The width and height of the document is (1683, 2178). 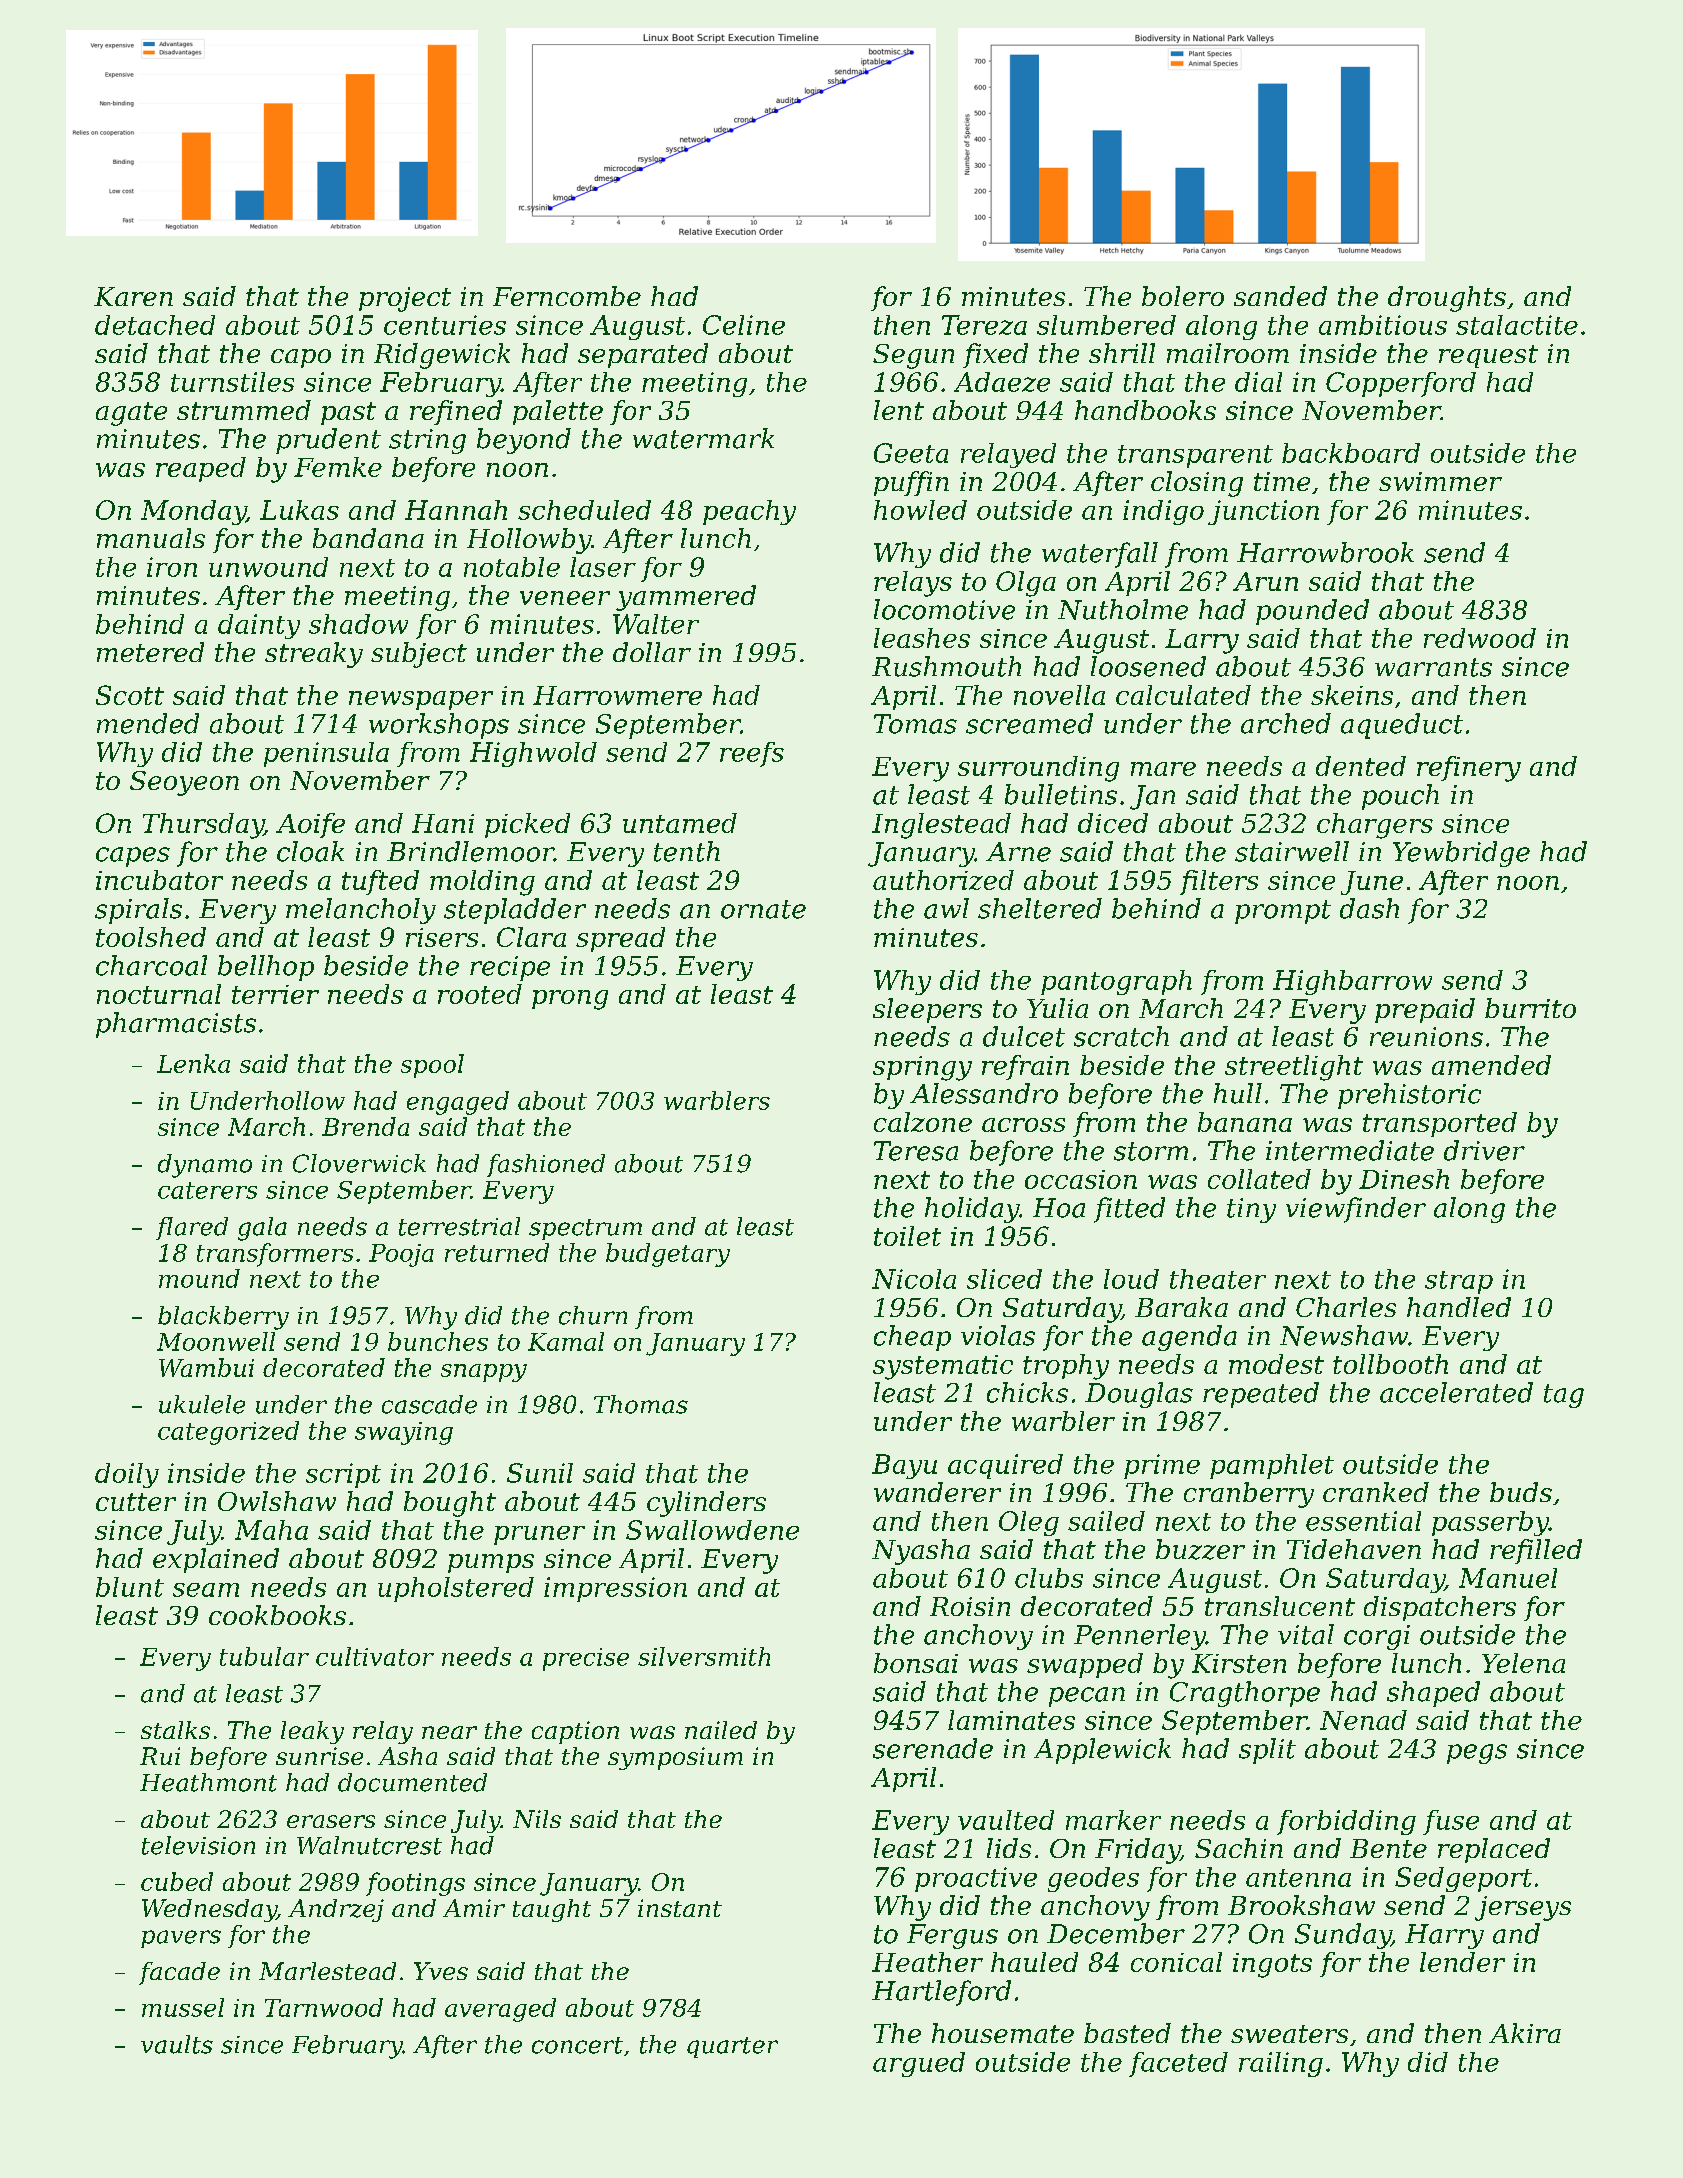 I want to click on Scott, so click(x=130, y=695).
